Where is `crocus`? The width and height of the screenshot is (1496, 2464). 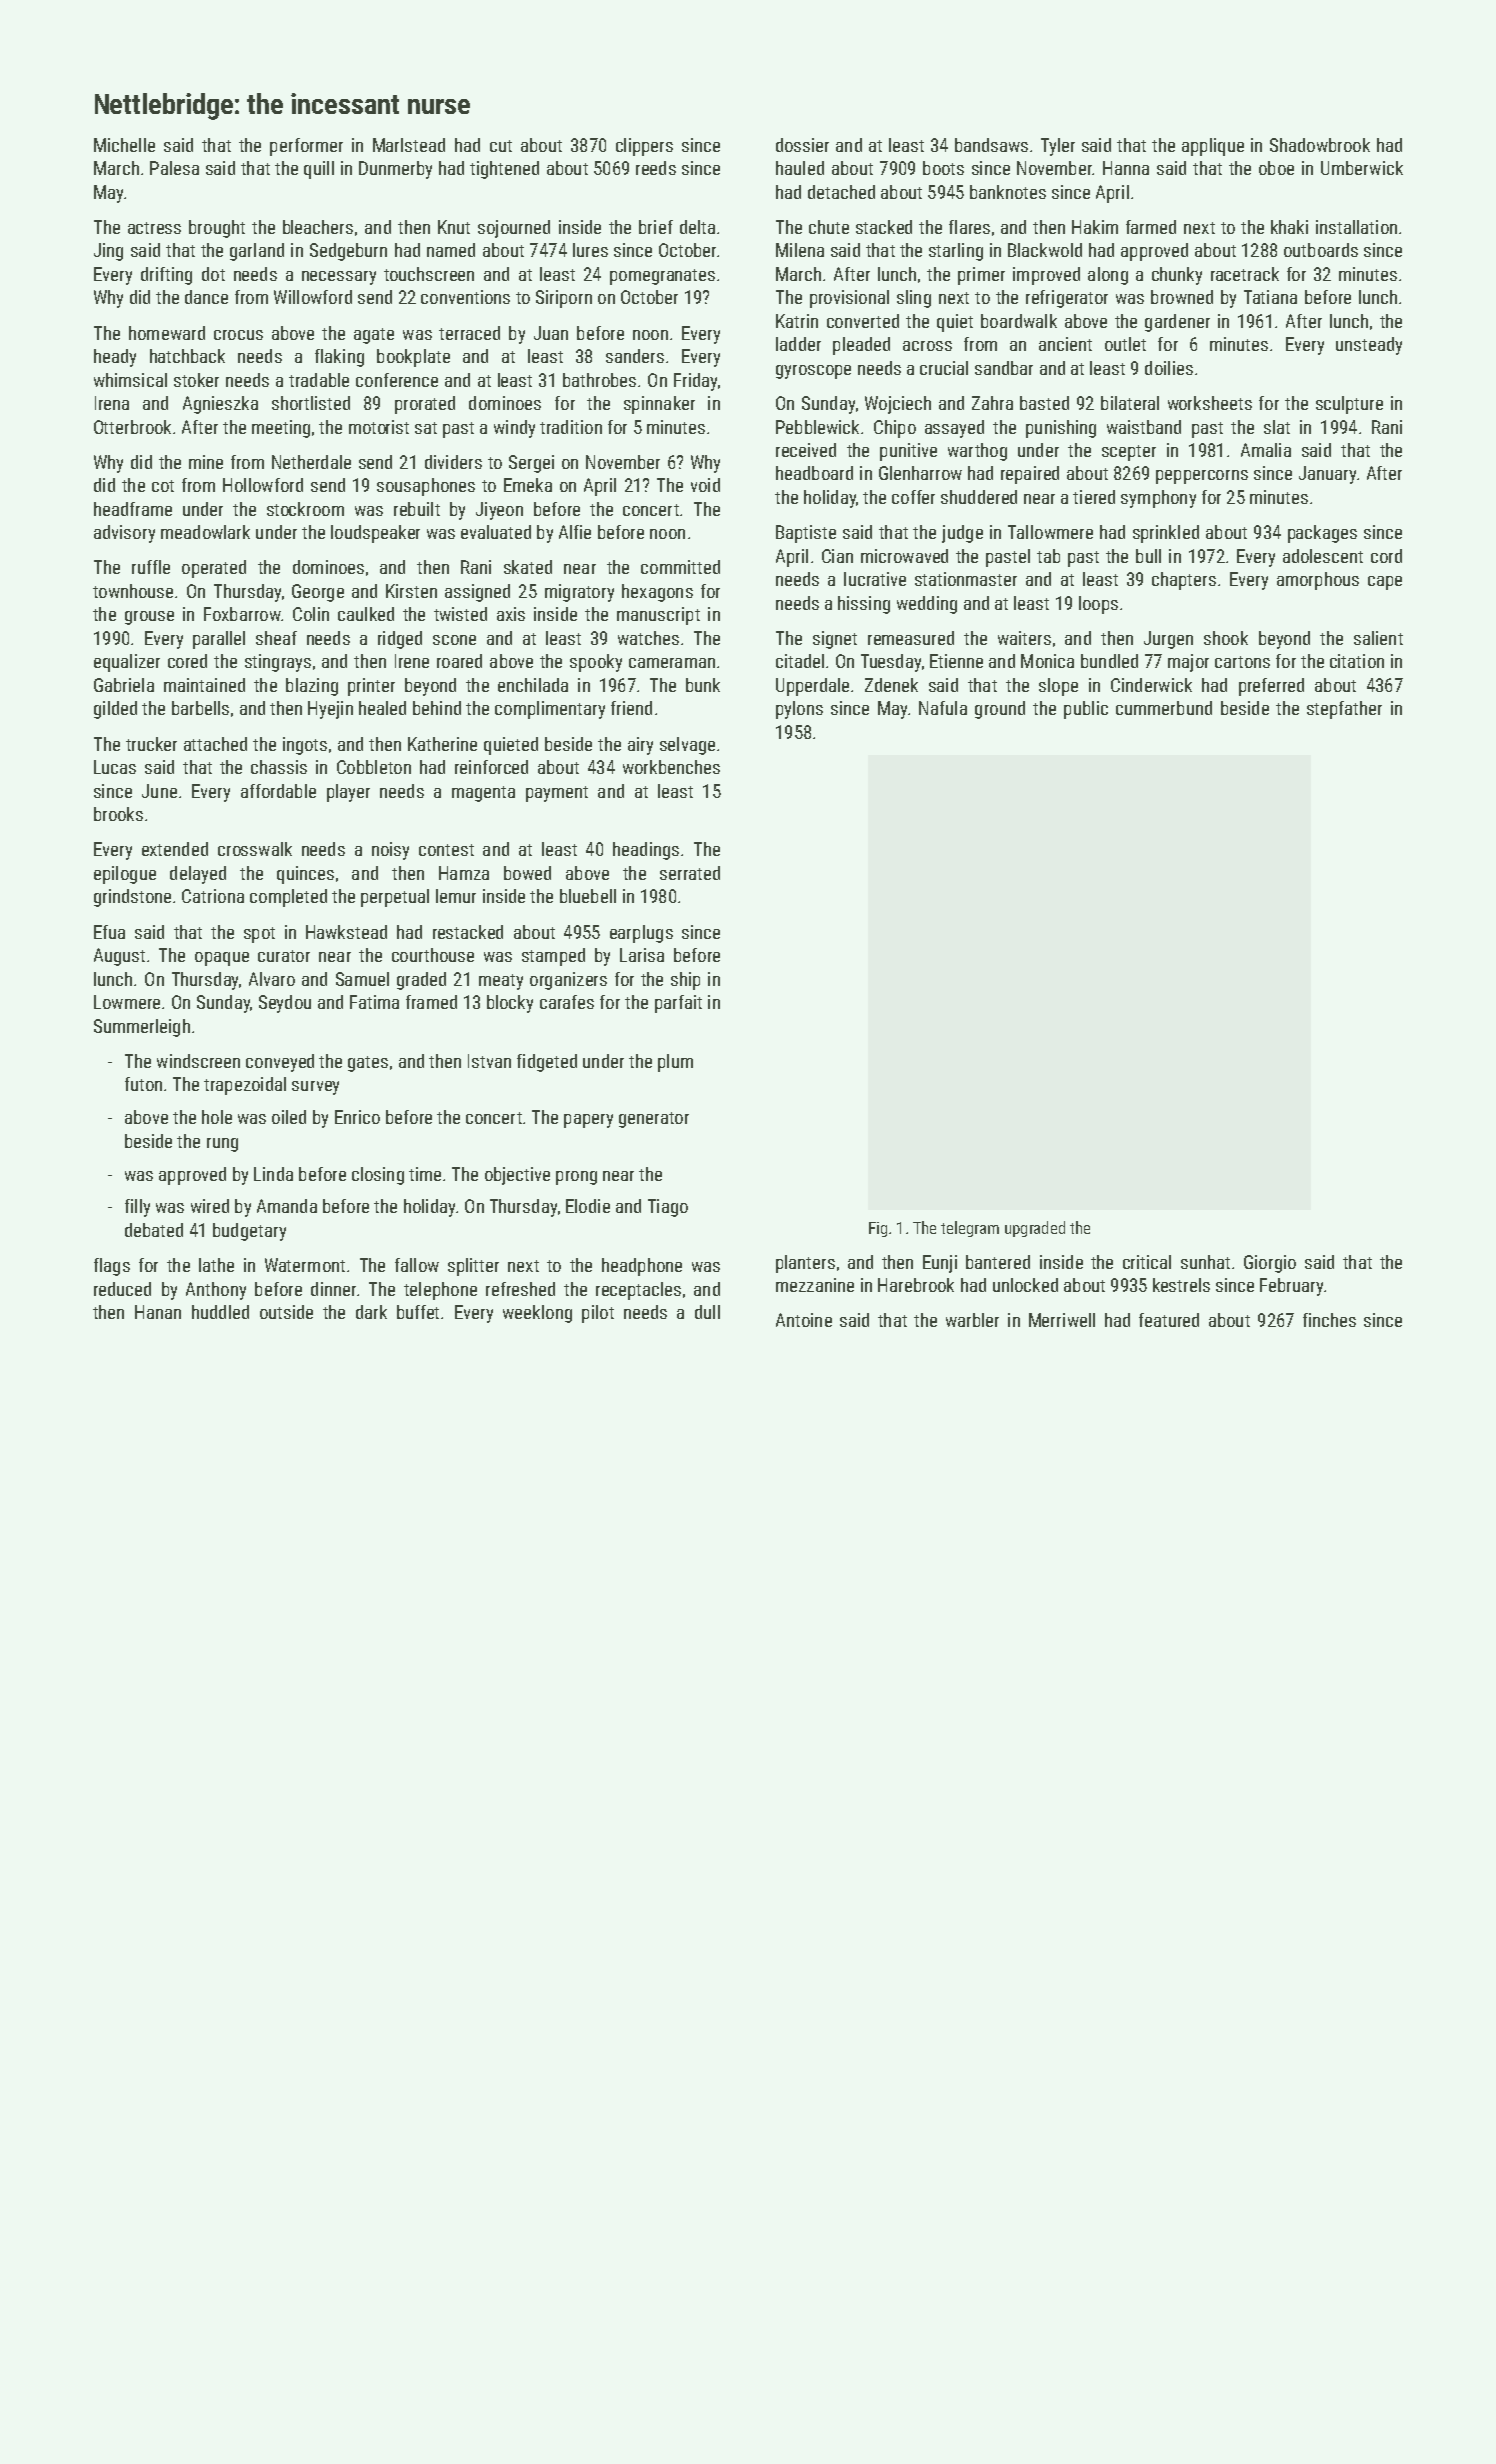 crocus is located at coordinates (238, 335).
